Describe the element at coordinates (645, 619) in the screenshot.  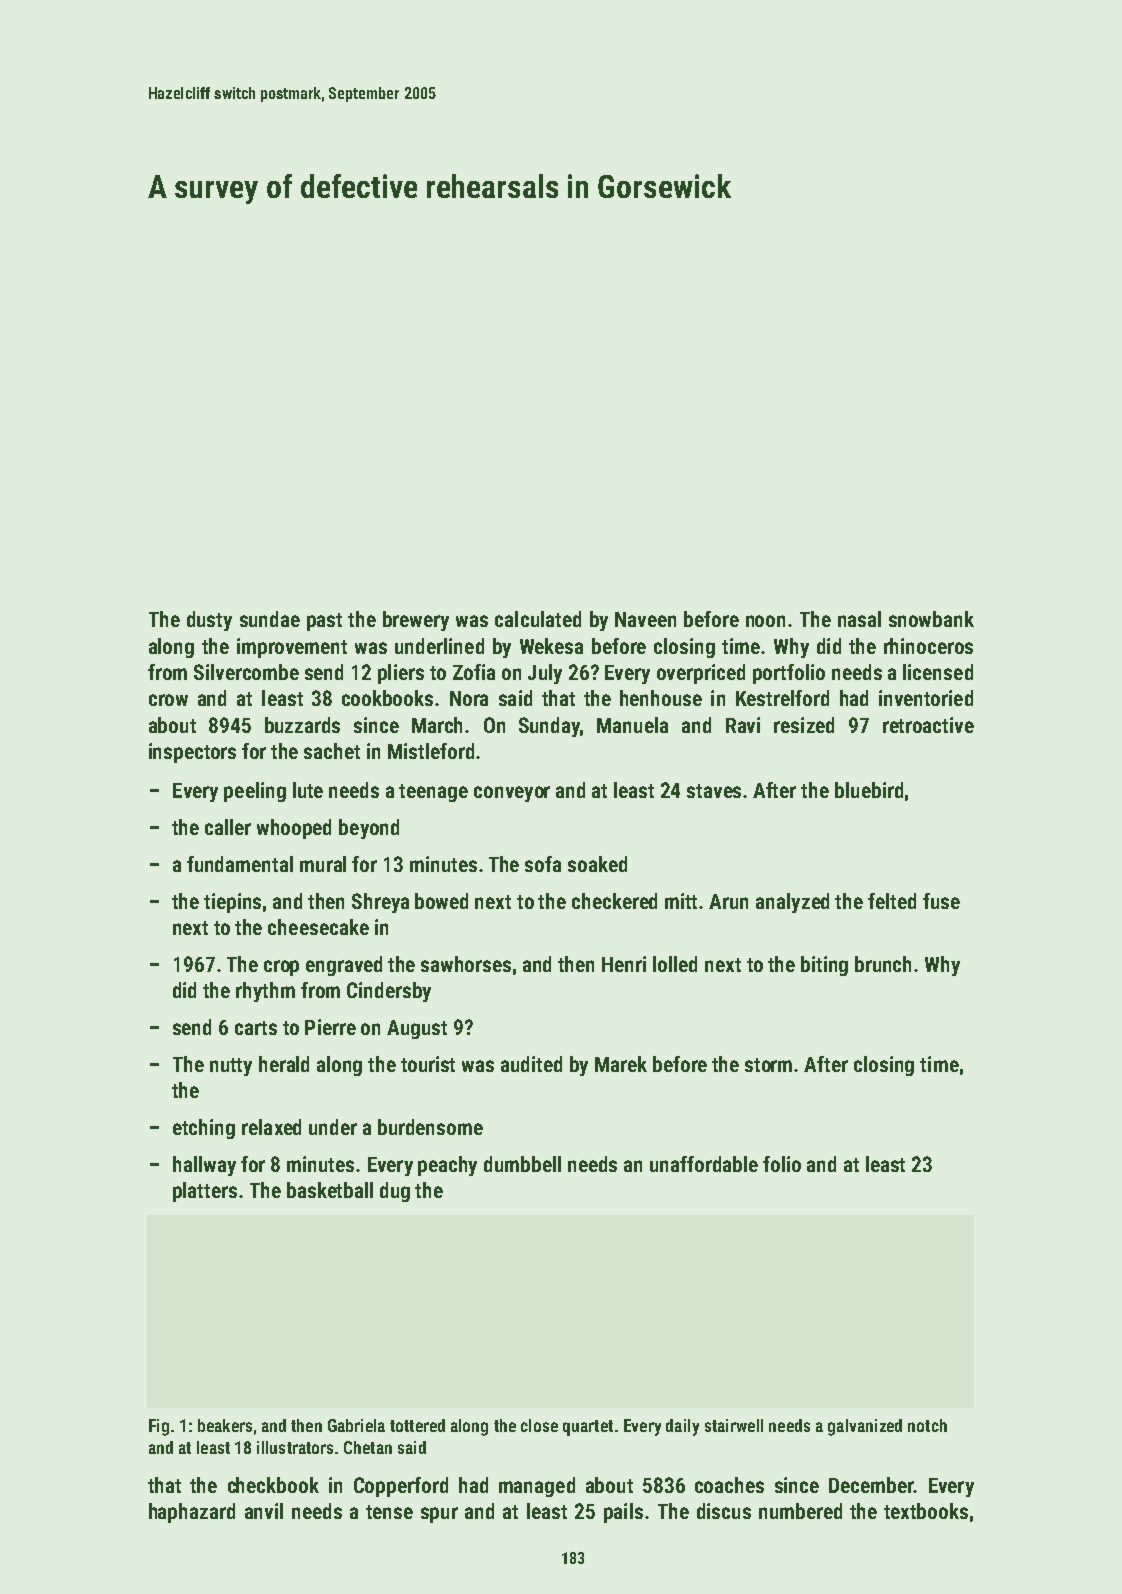
I see `Naveen` at that location.
